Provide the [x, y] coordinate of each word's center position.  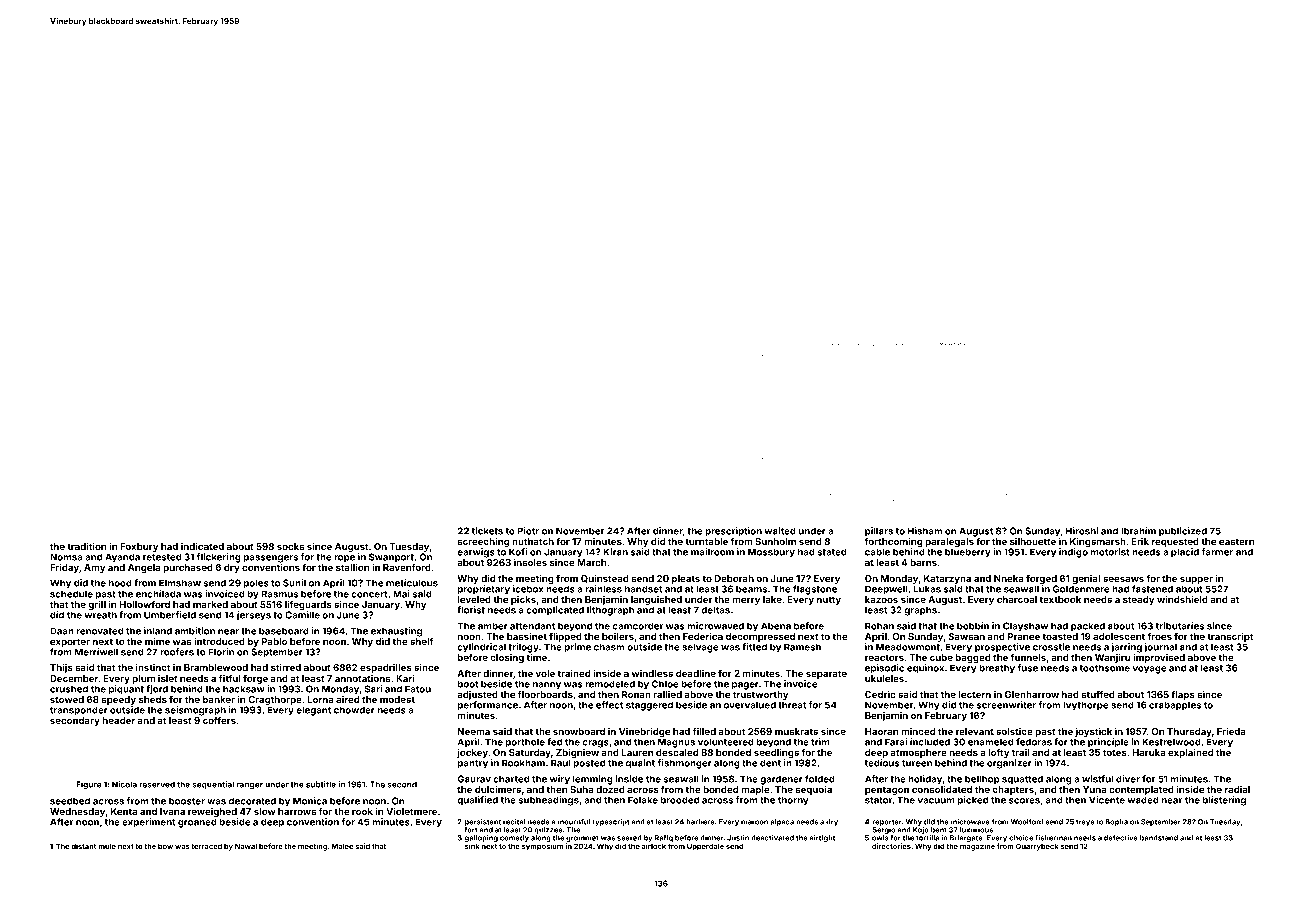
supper [1196, 580]
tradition [87, 546]
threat [792, 705]
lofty [998, 753]
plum [143, 679]
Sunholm [775, 541]
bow [165, 846]
